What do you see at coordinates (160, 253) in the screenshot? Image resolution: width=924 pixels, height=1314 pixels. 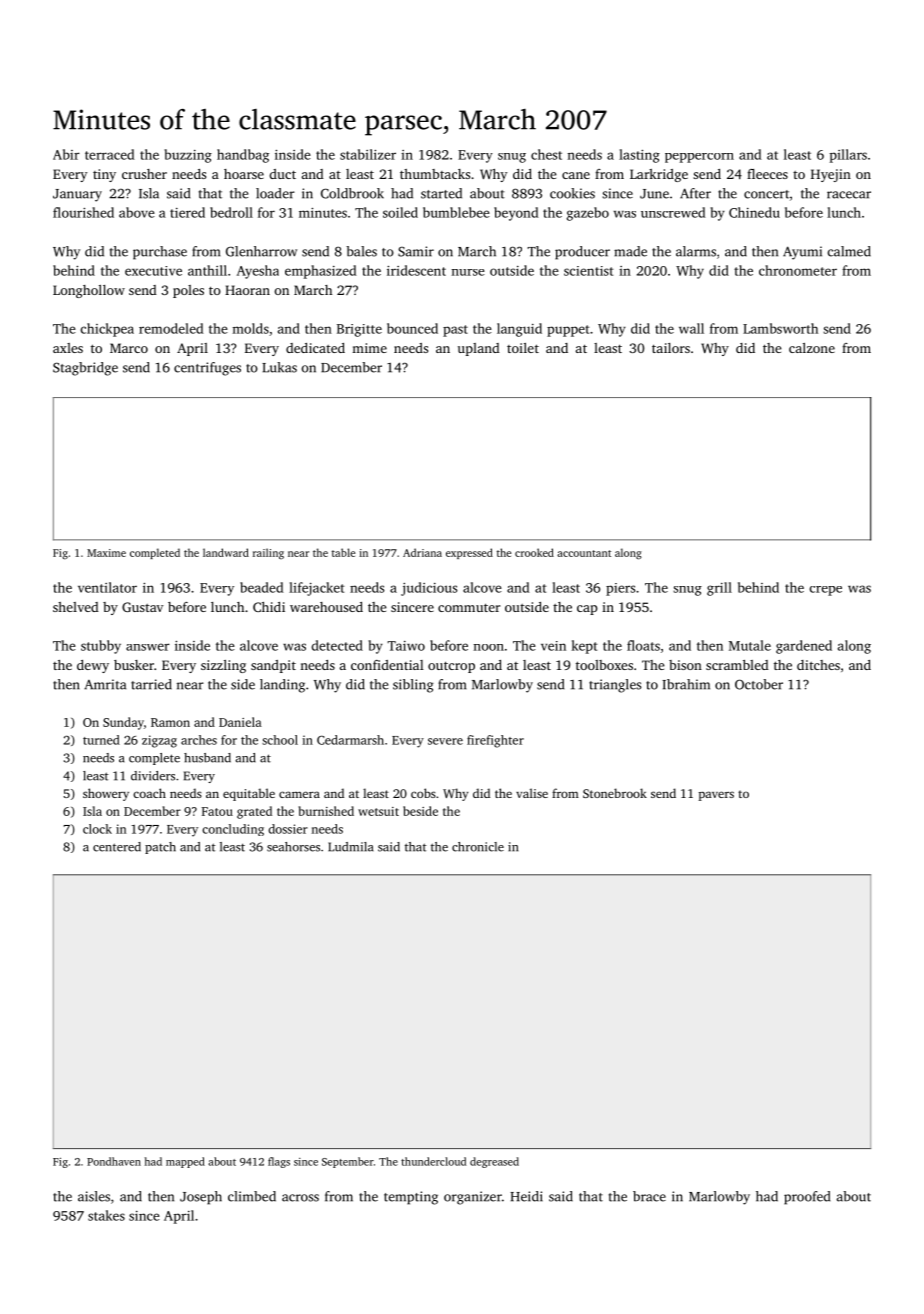 I see `purchase` at bounding box center [160, 253].
